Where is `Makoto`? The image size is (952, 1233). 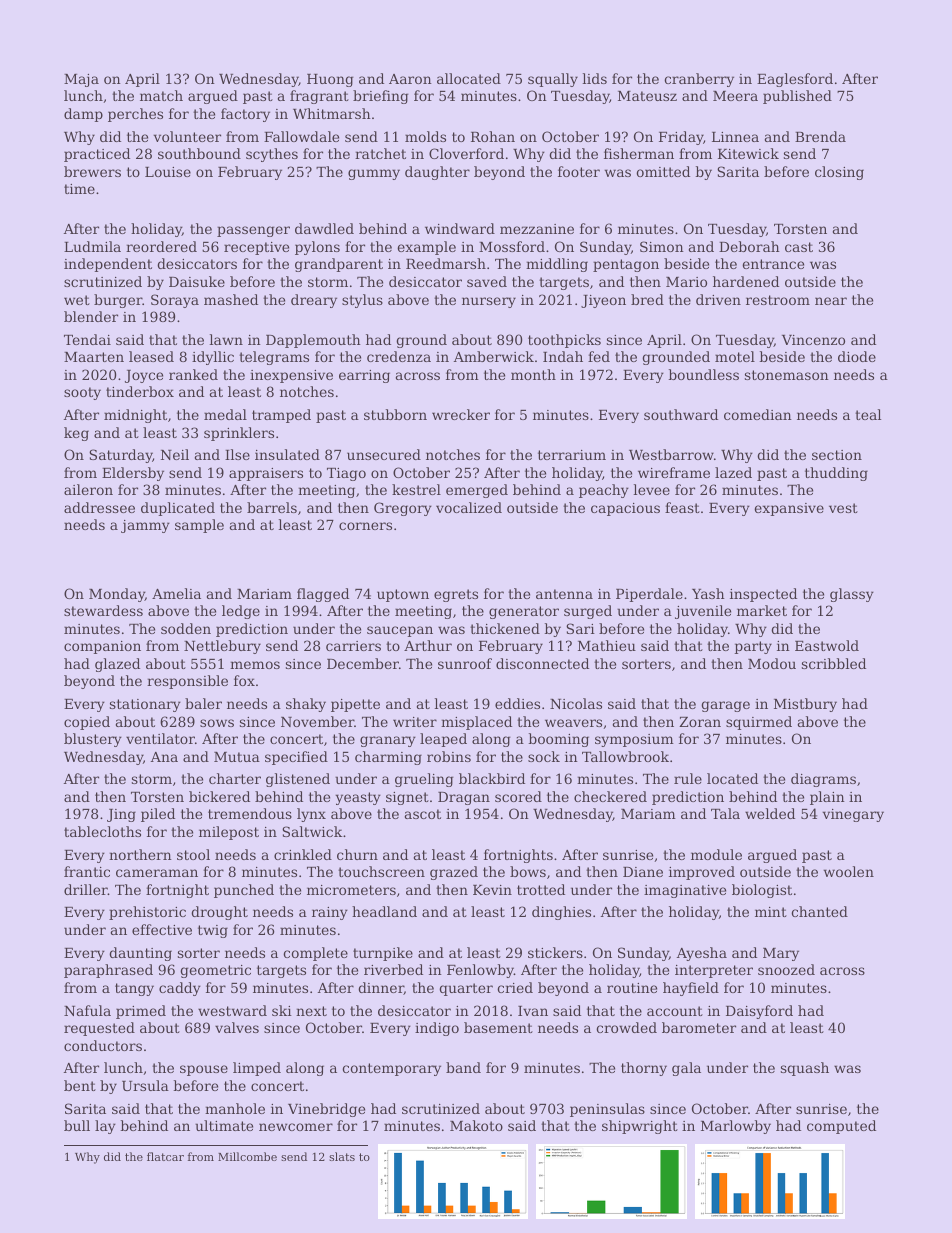
Makoto is located at coordinates (476, 1125).
